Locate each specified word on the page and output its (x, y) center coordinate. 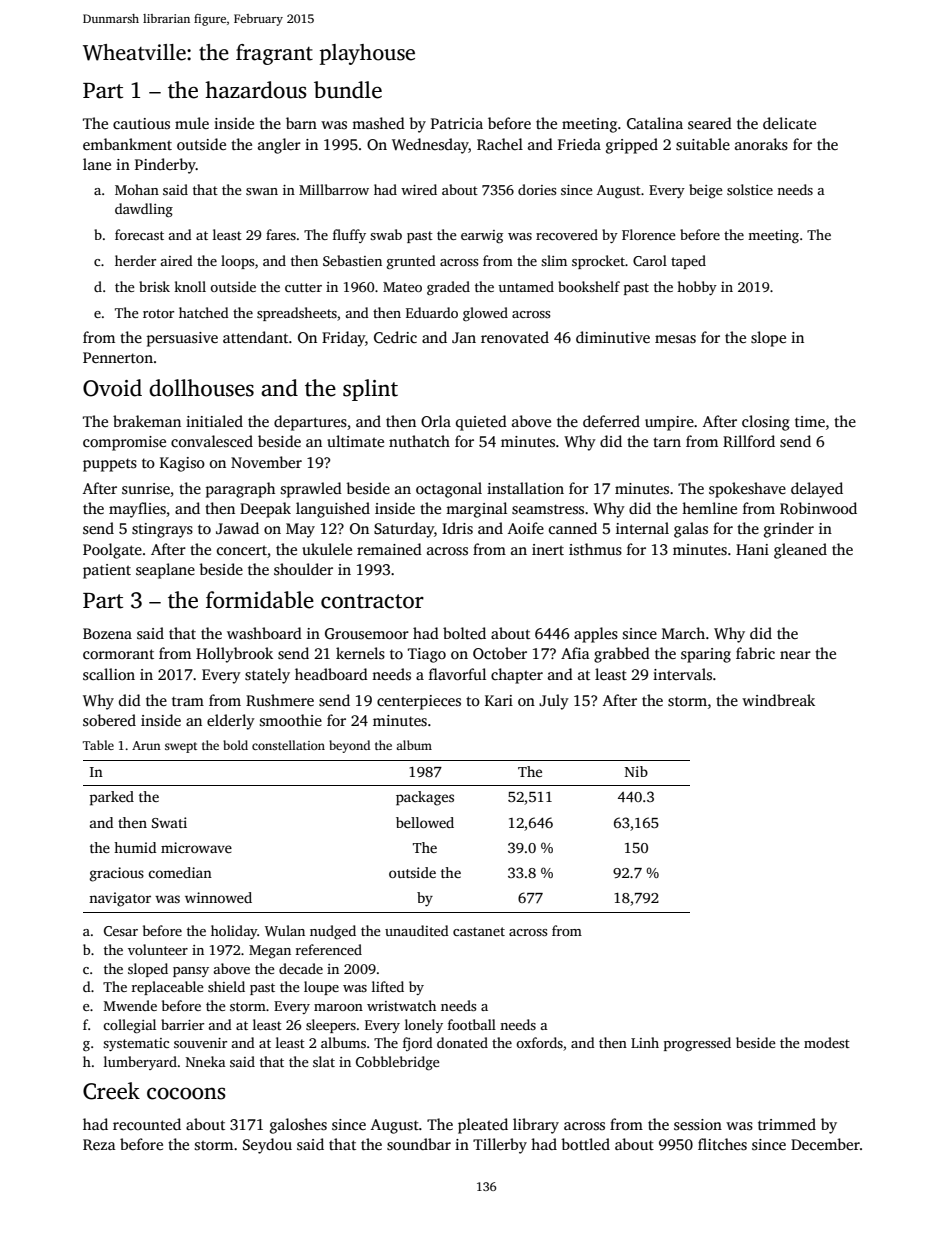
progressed (697, 1044)
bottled (585, 1144)
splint (370, 390)
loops (237, 262)
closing (766, 423)
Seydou (267, 1146)
